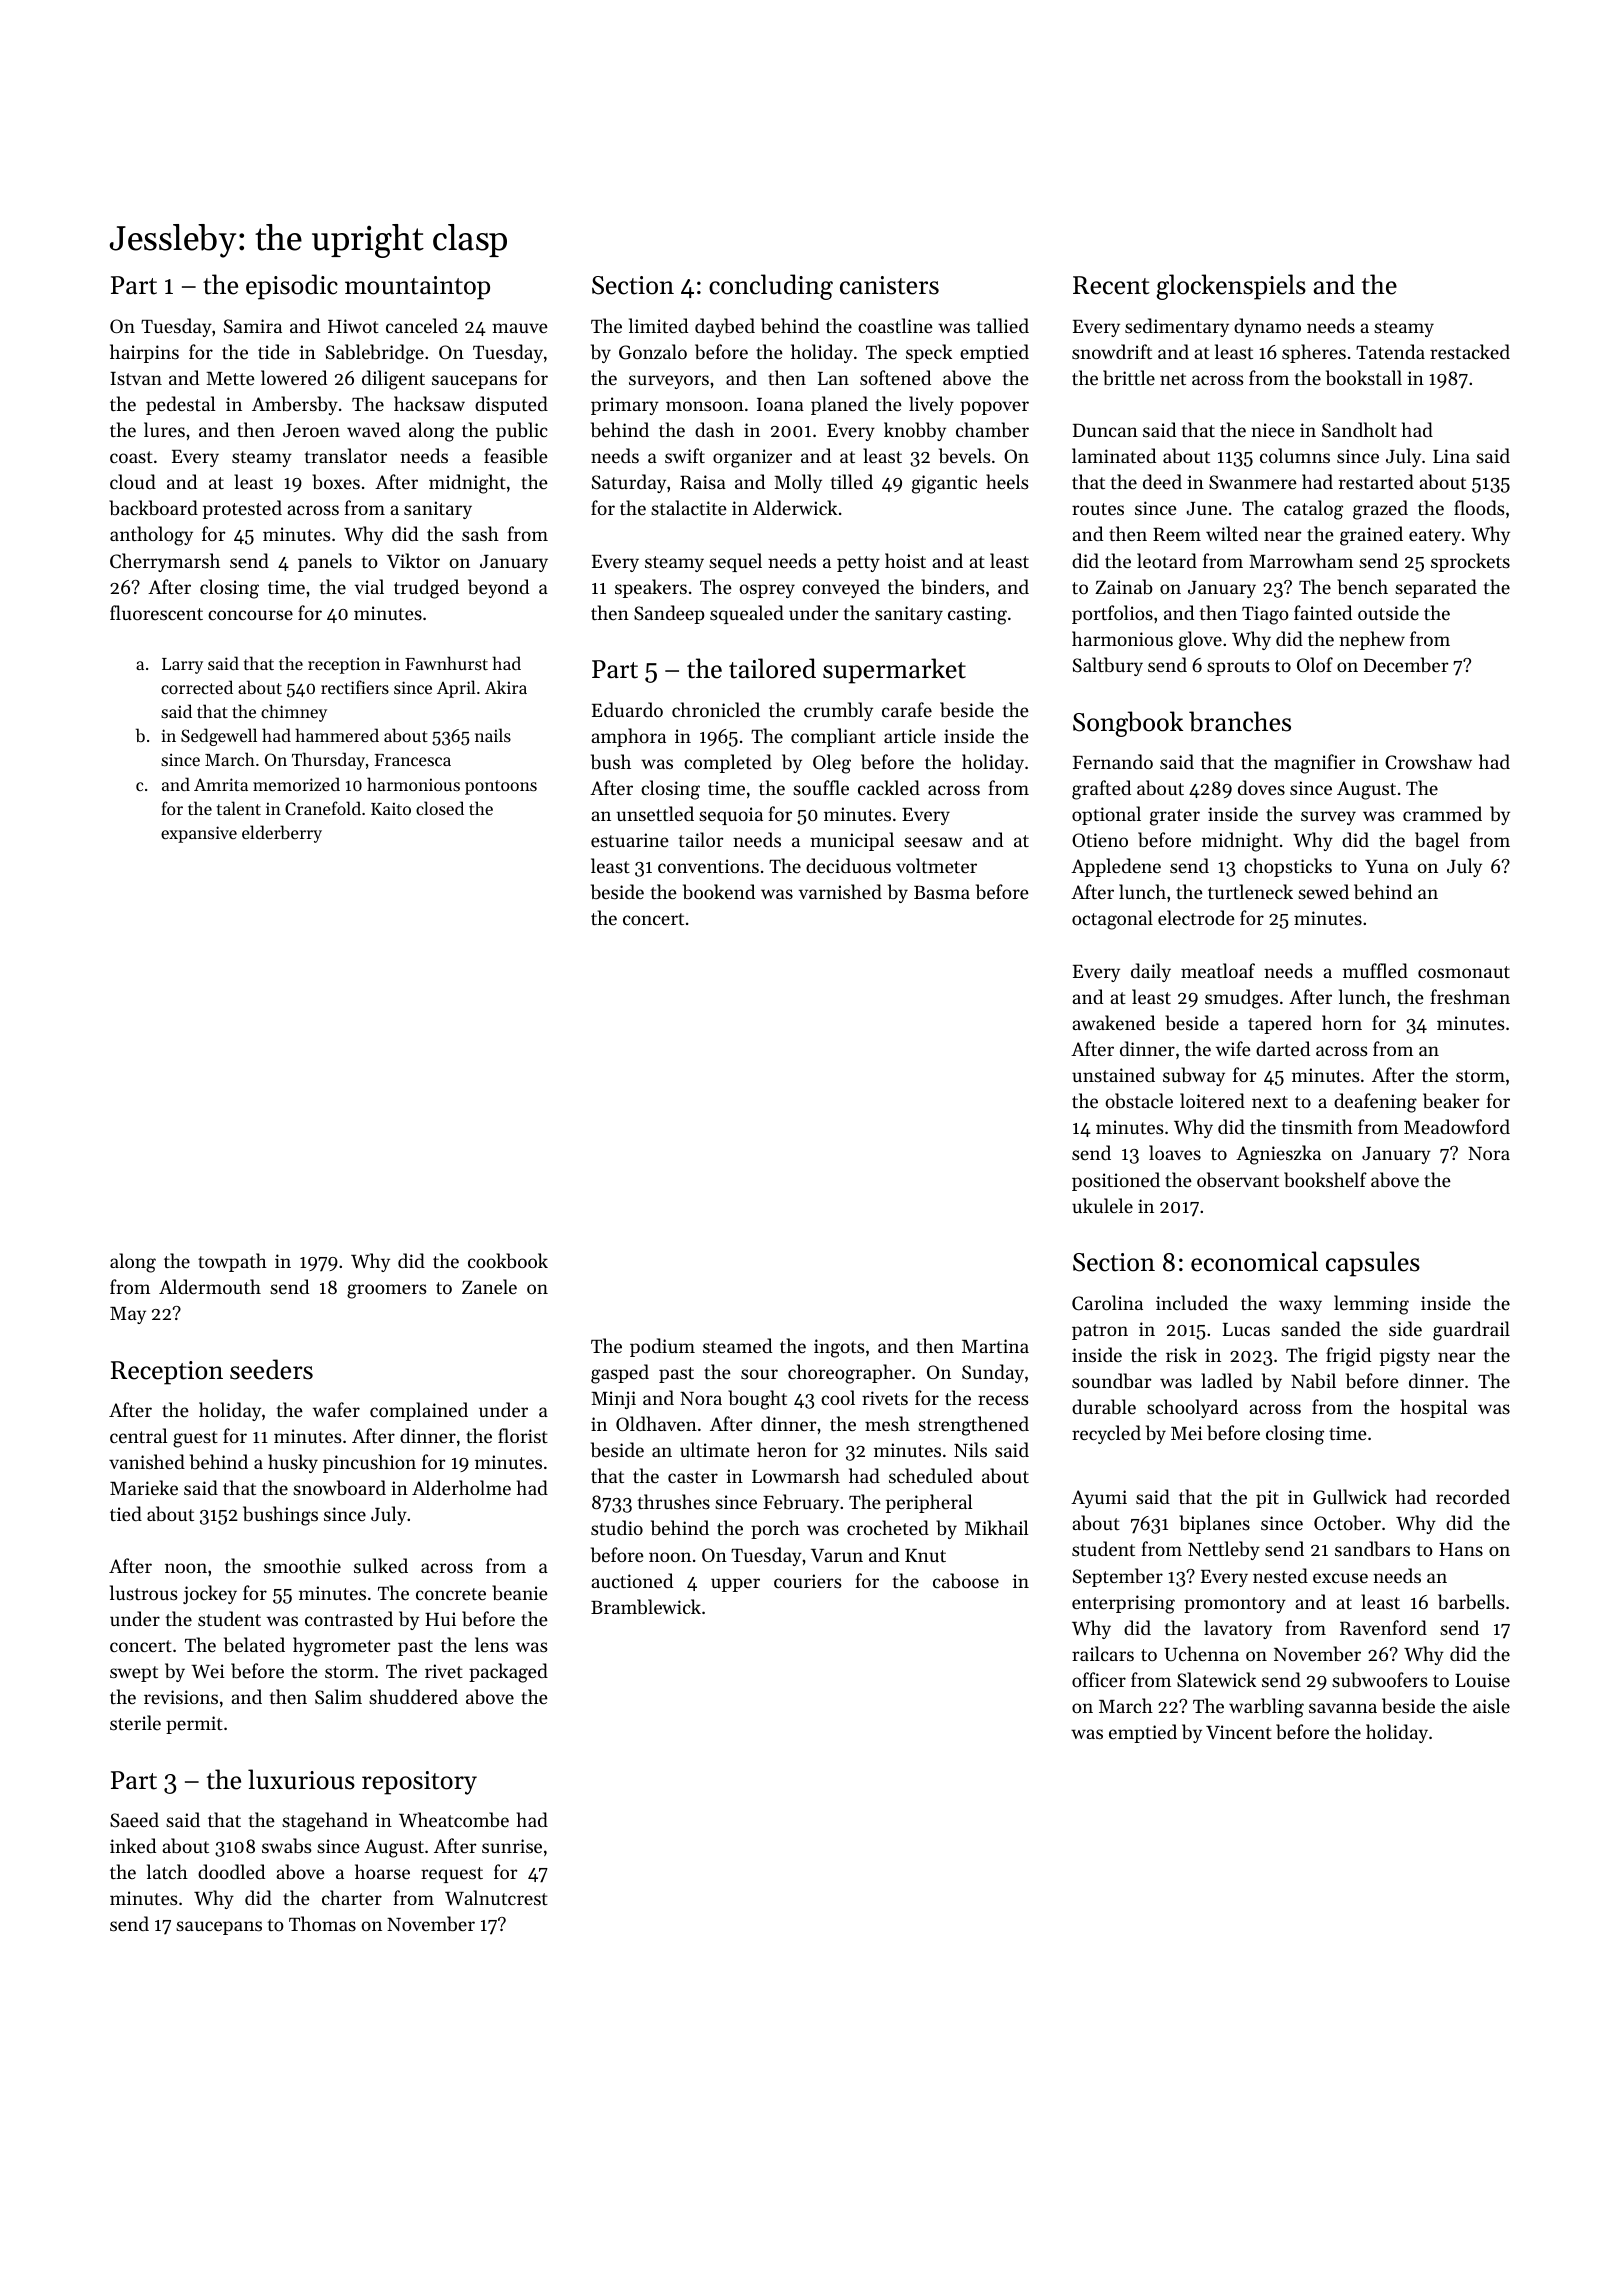  Describe the element at coordinates (322, 1923) in the screenshot. I see `Thomas` at that location.
